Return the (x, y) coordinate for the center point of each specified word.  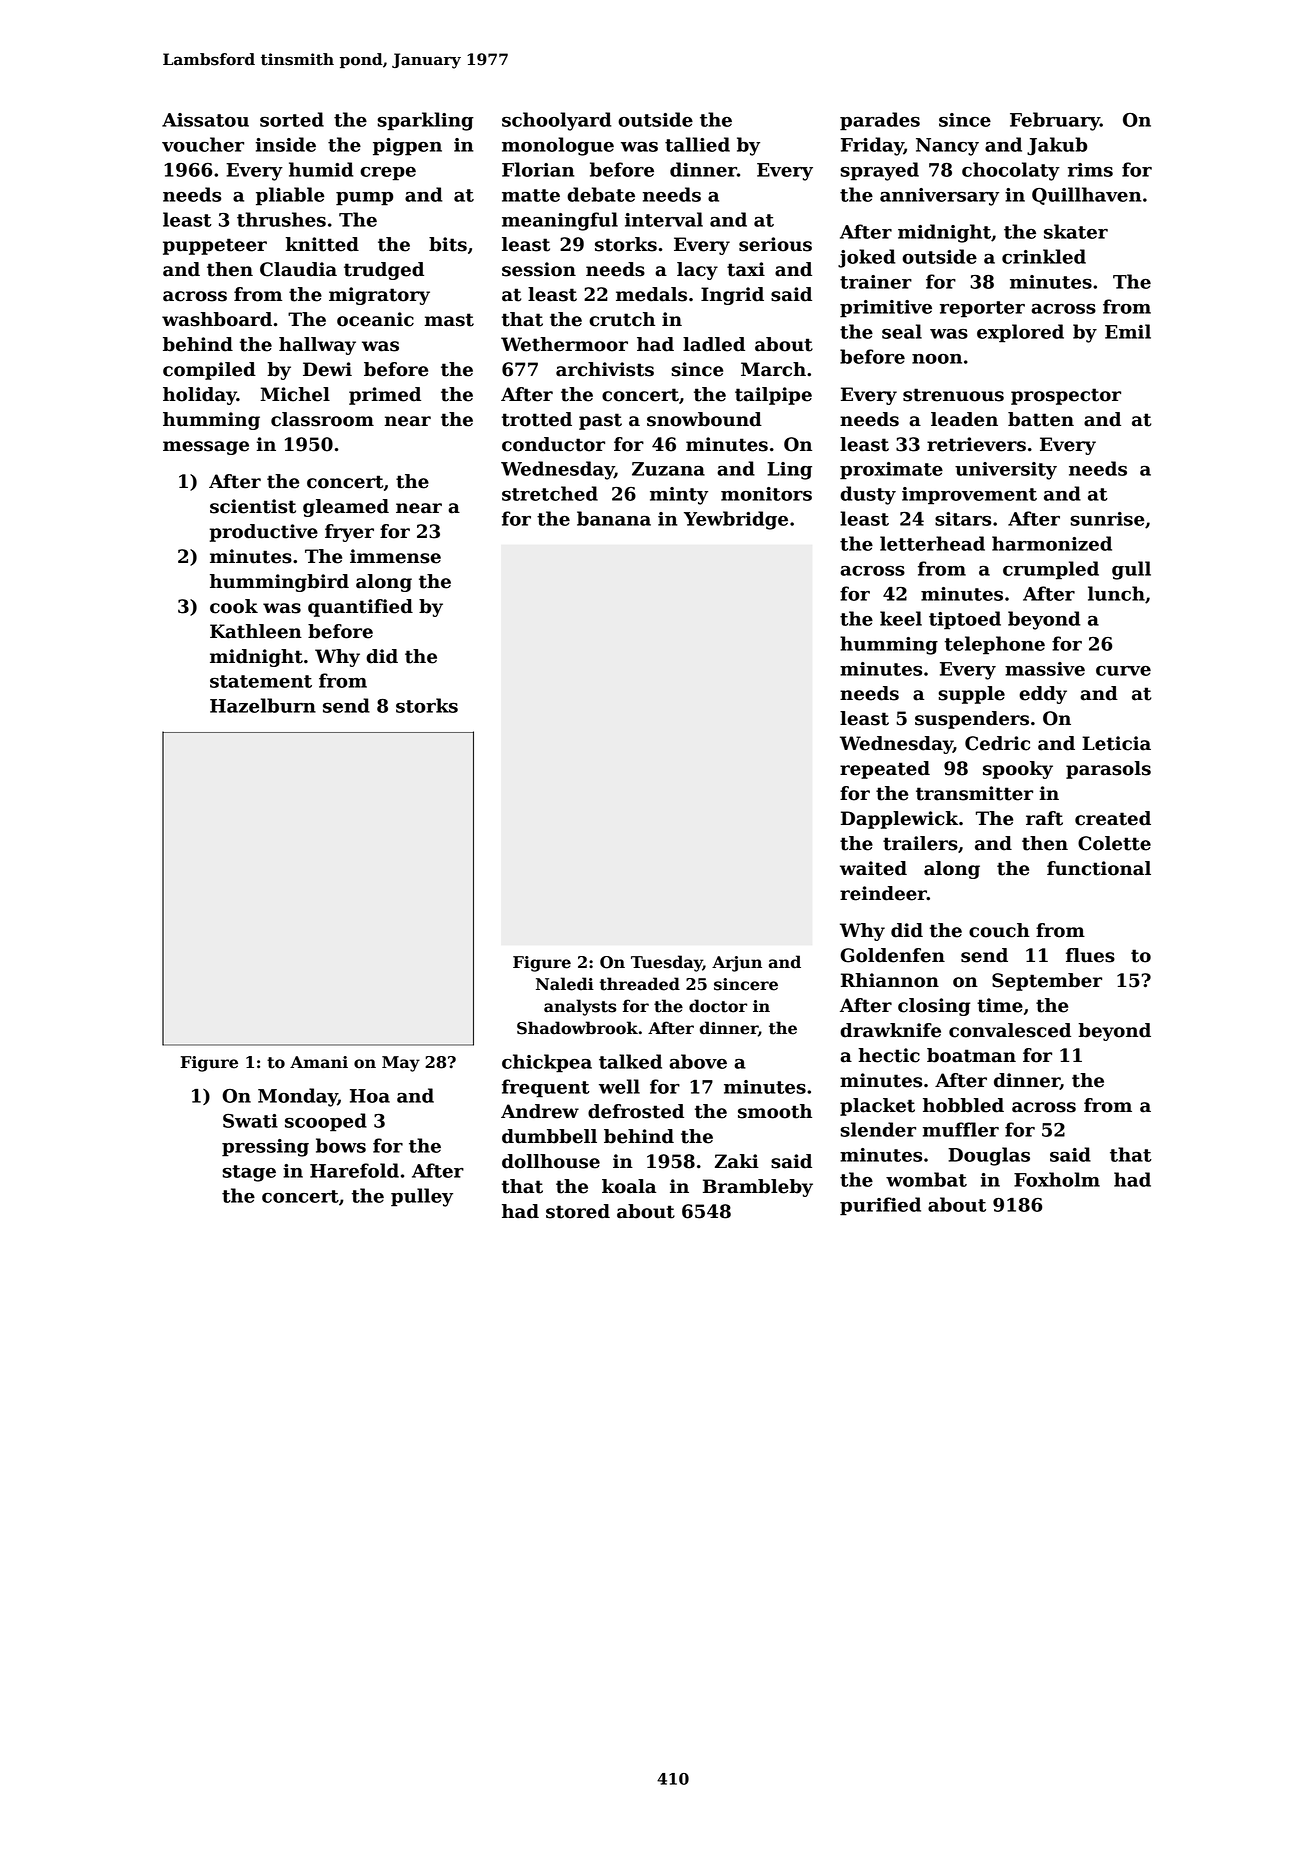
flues (1090, 955)
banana (614, 518)
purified (880, 1206)
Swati (250, 1121)
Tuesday (667, 963)
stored (578, 1211)
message (206, 448)
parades (880, 121)
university (1006, 471)
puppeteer (215, 246)
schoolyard (556, 121)
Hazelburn (263, 705)
